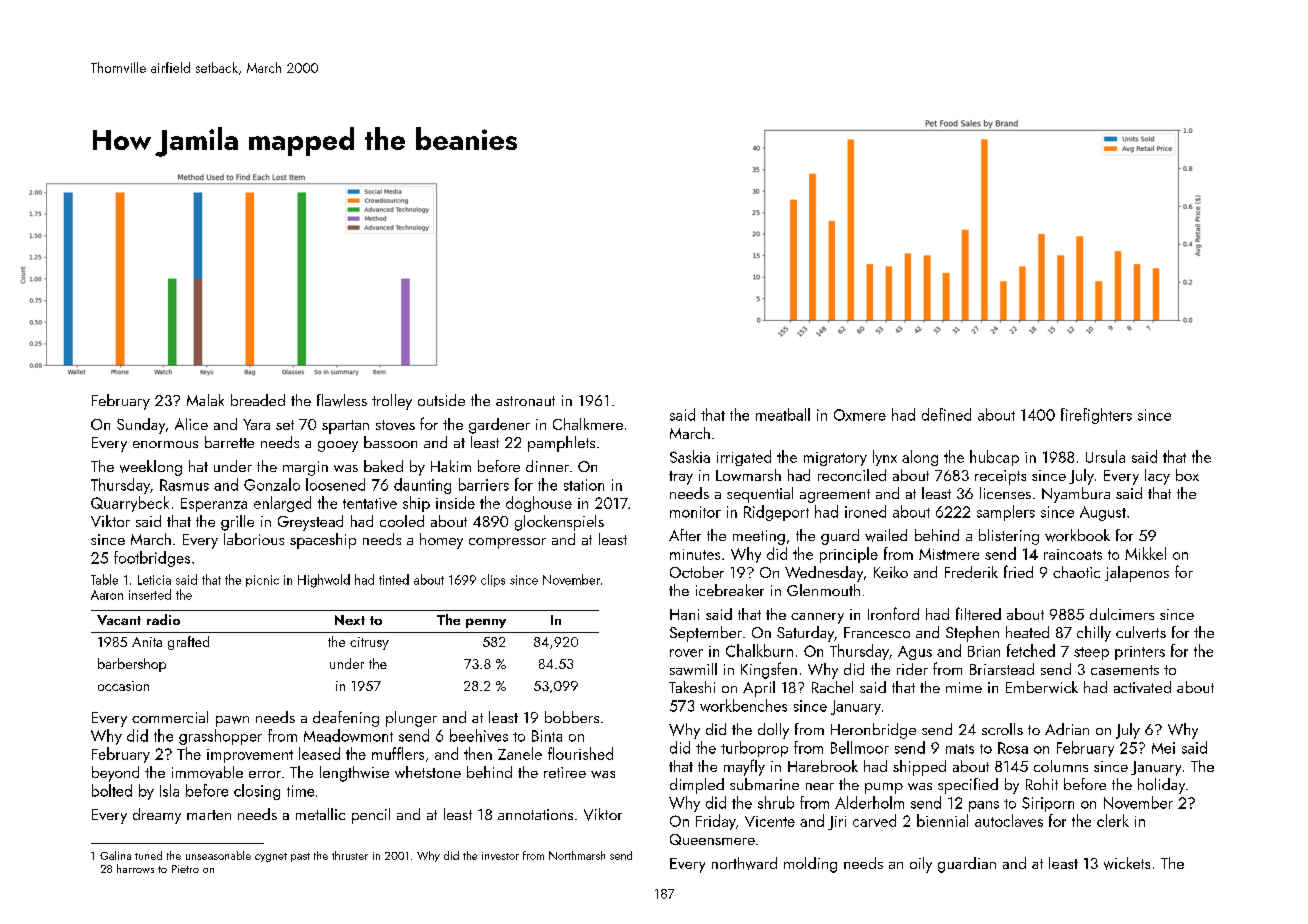 The image size is (1308, 924). What do you see at coordinates (783, 414) in the screenshot?
I see `meatball` at bounding box center [783, 414].
